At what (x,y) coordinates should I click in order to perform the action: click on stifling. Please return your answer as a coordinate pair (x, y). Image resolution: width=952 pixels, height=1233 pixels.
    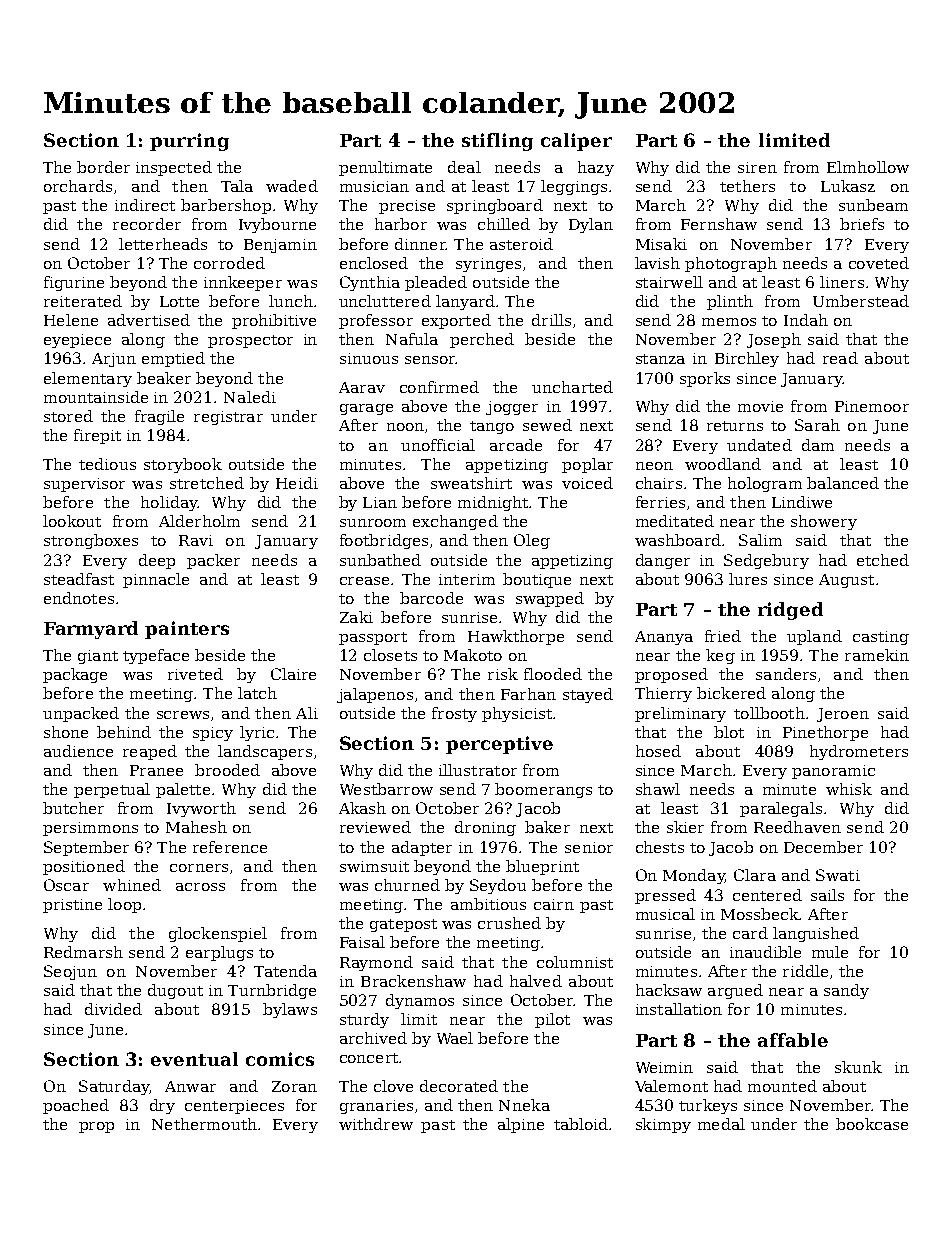
    Looking at the image, I should click on (497, 142).
